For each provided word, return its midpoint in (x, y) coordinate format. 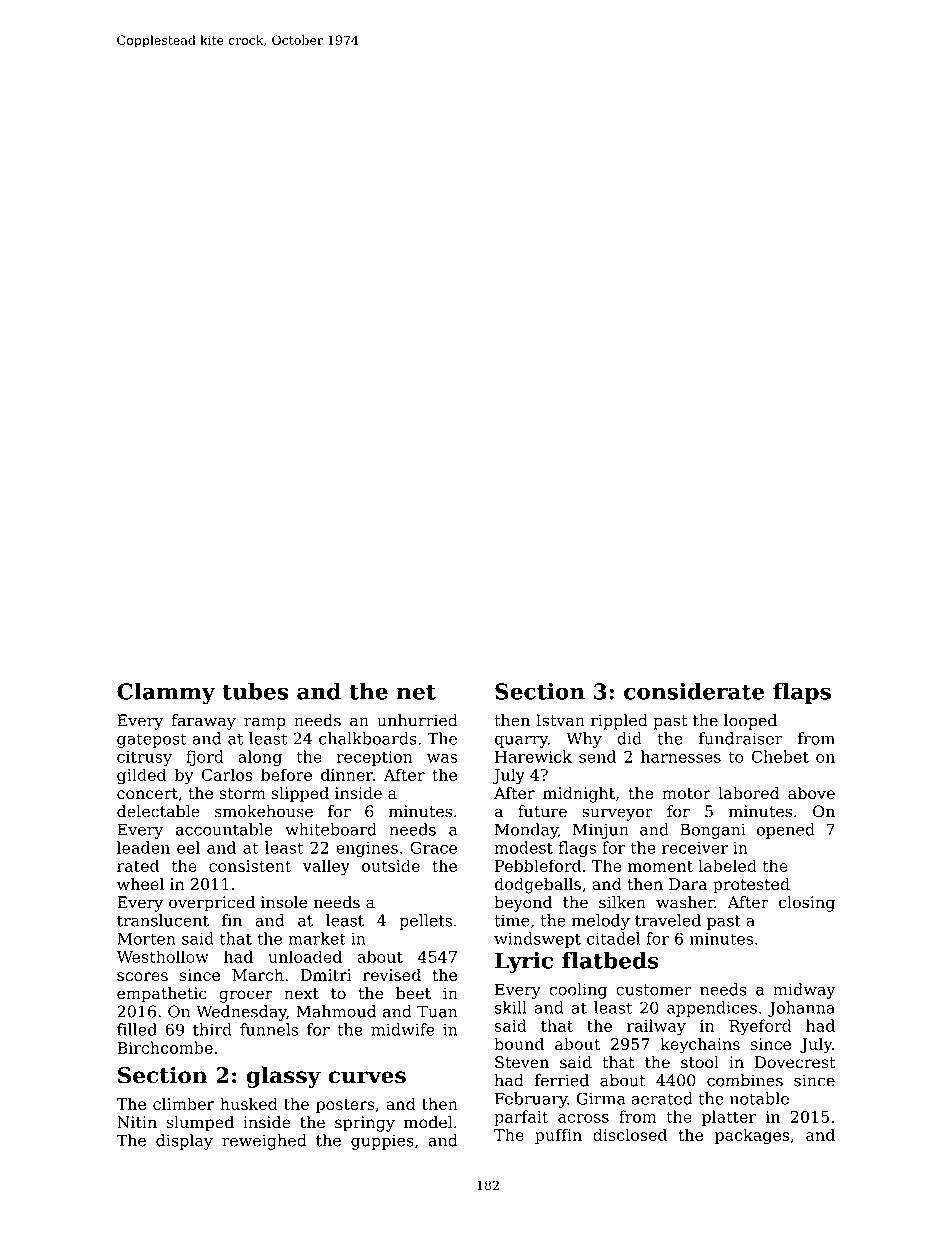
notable (759, 1098)
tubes (255, 691)
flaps (802, 693)
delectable (158, 811)
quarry (521, 742)
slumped (200, 1124)
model (428, 1122)
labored (749, 793)
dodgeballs (538, 885)
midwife (403, 1029)
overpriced (212, 904)
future (542, 811)
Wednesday (241, 1013)
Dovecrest (795, 1062)
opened (786, 831)
